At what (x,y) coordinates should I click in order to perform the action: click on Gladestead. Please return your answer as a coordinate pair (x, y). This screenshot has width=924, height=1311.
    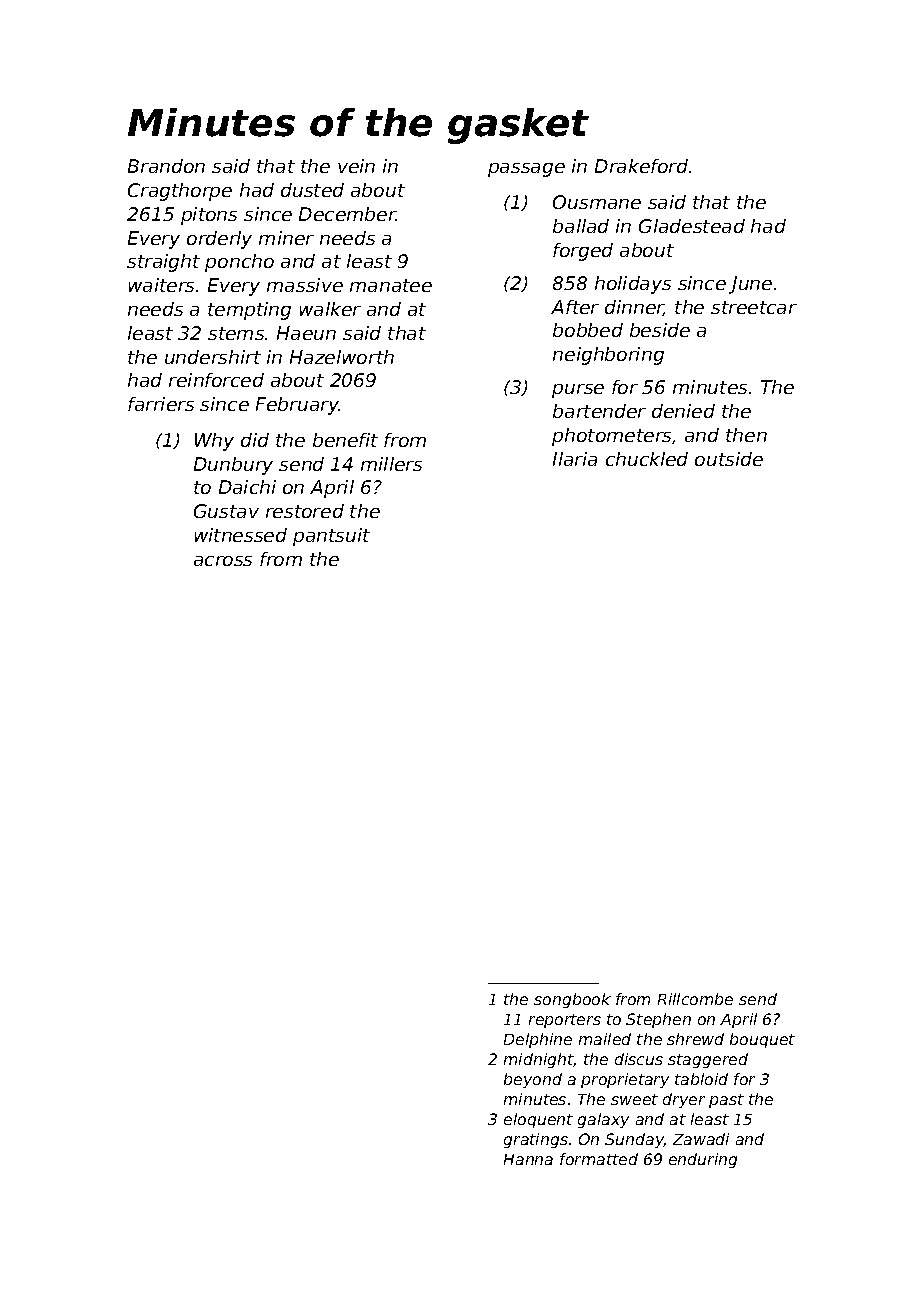
    Looking at the image, I should click on (692, 226).
